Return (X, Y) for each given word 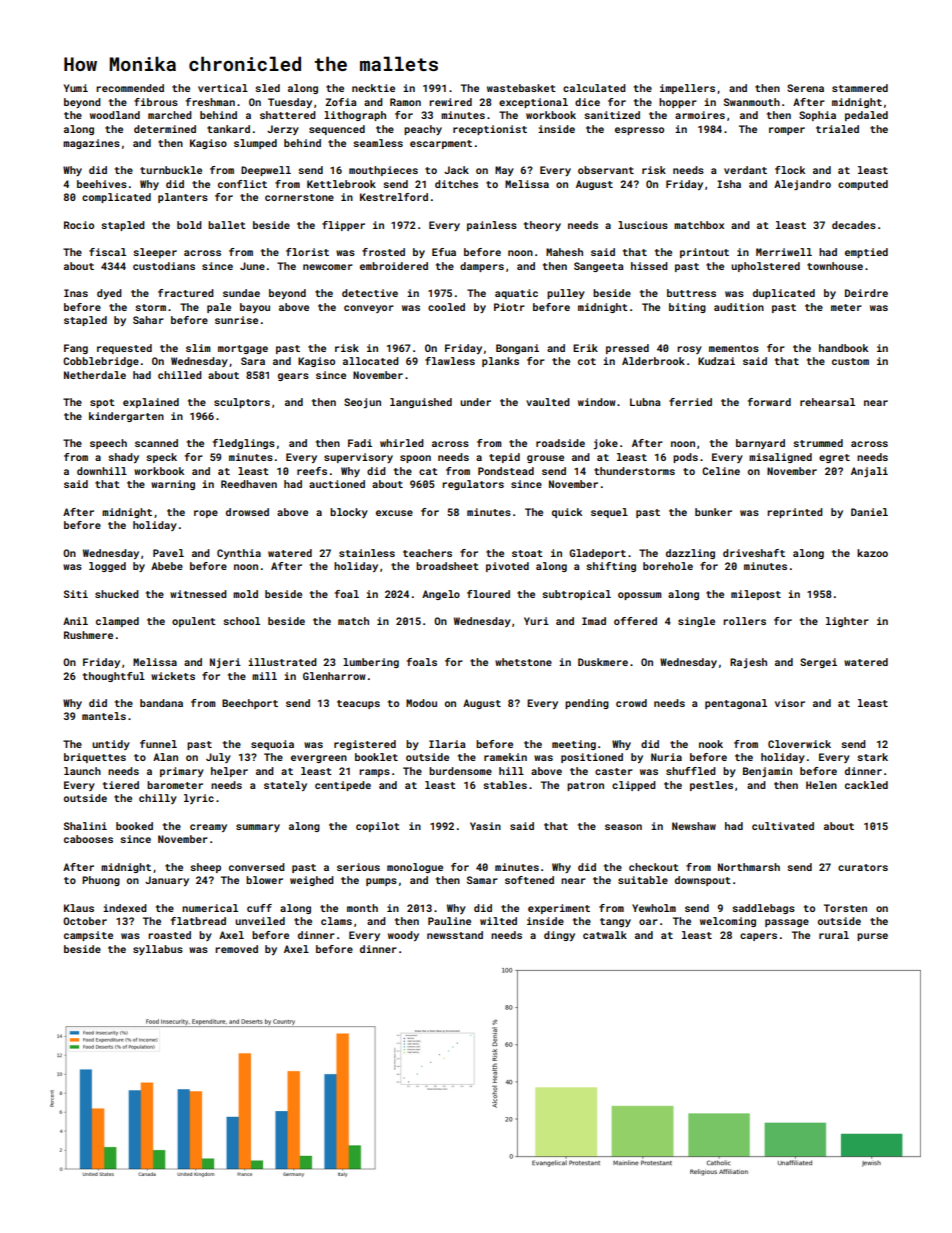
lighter (847, 622)
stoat (527, 553)
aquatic (516, 294)
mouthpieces (383, 171)
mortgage (243, 349)
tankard (228, 129)
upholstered (765, 267)
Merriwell (784, 252)
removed (236, 949)
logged (107, 567)
